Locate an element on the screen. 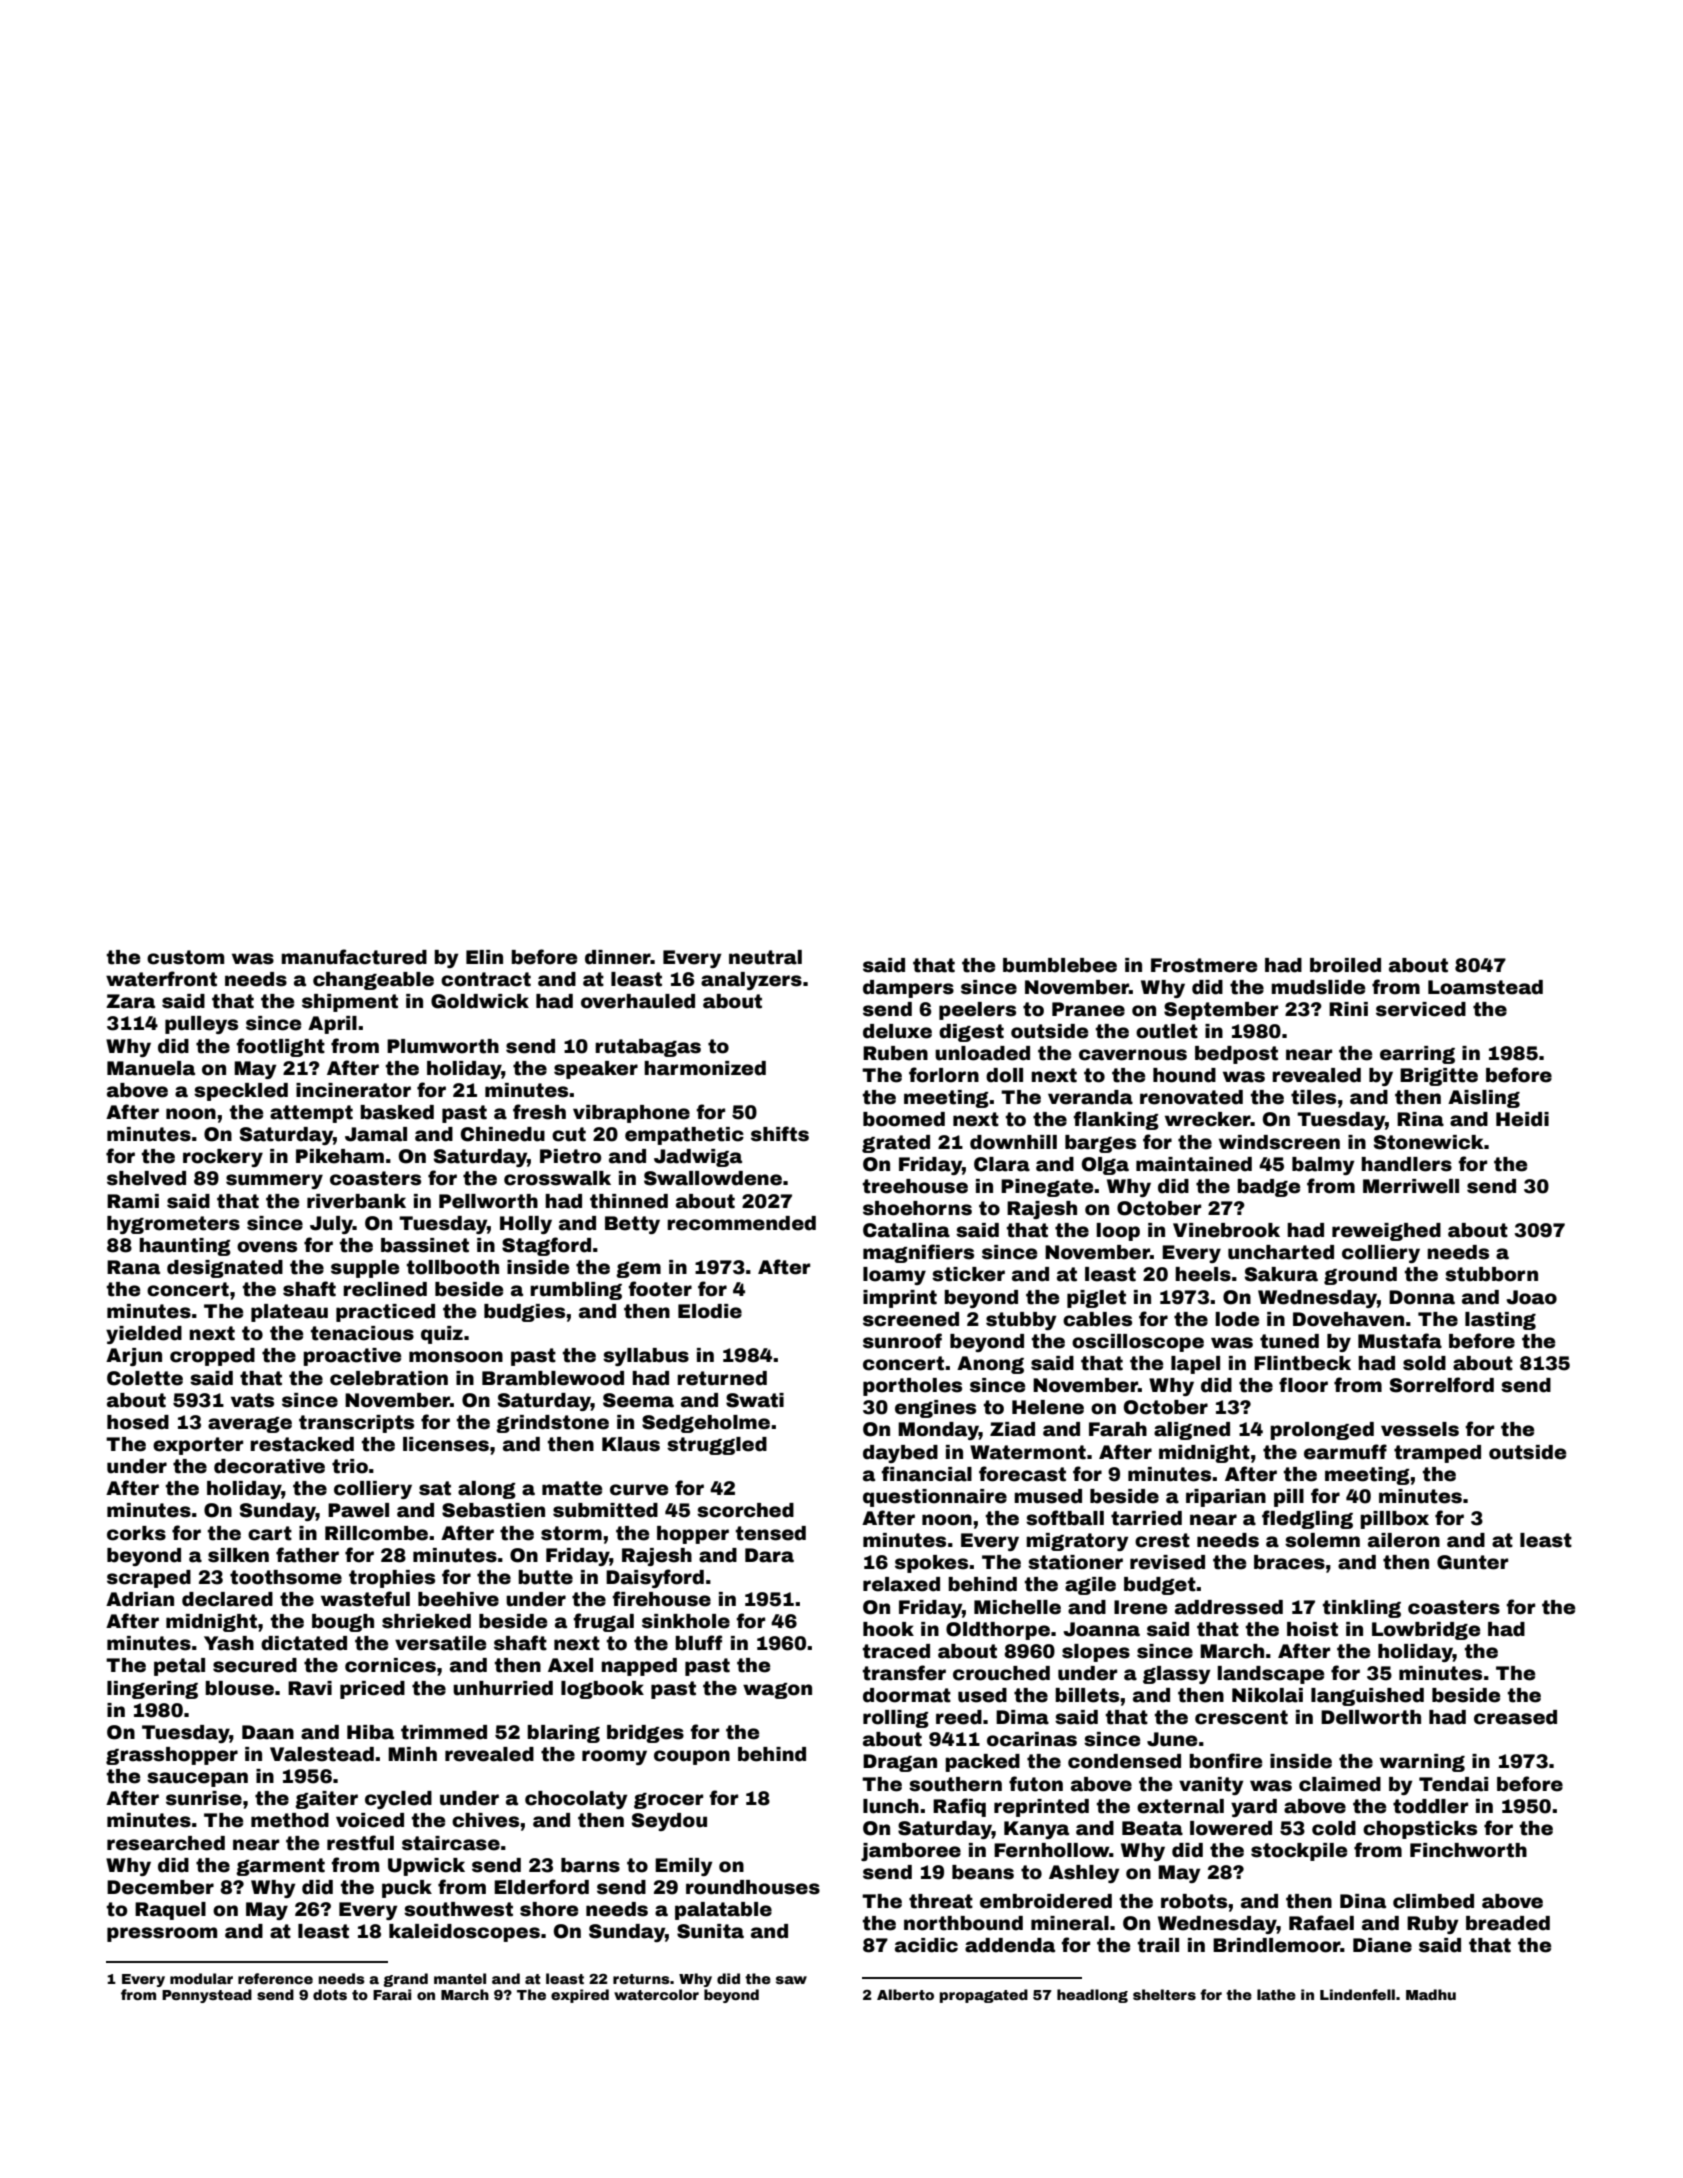 The width and height of the screenshot is (1683, 2178). riverbank is located at coordinates (356, 1201).
